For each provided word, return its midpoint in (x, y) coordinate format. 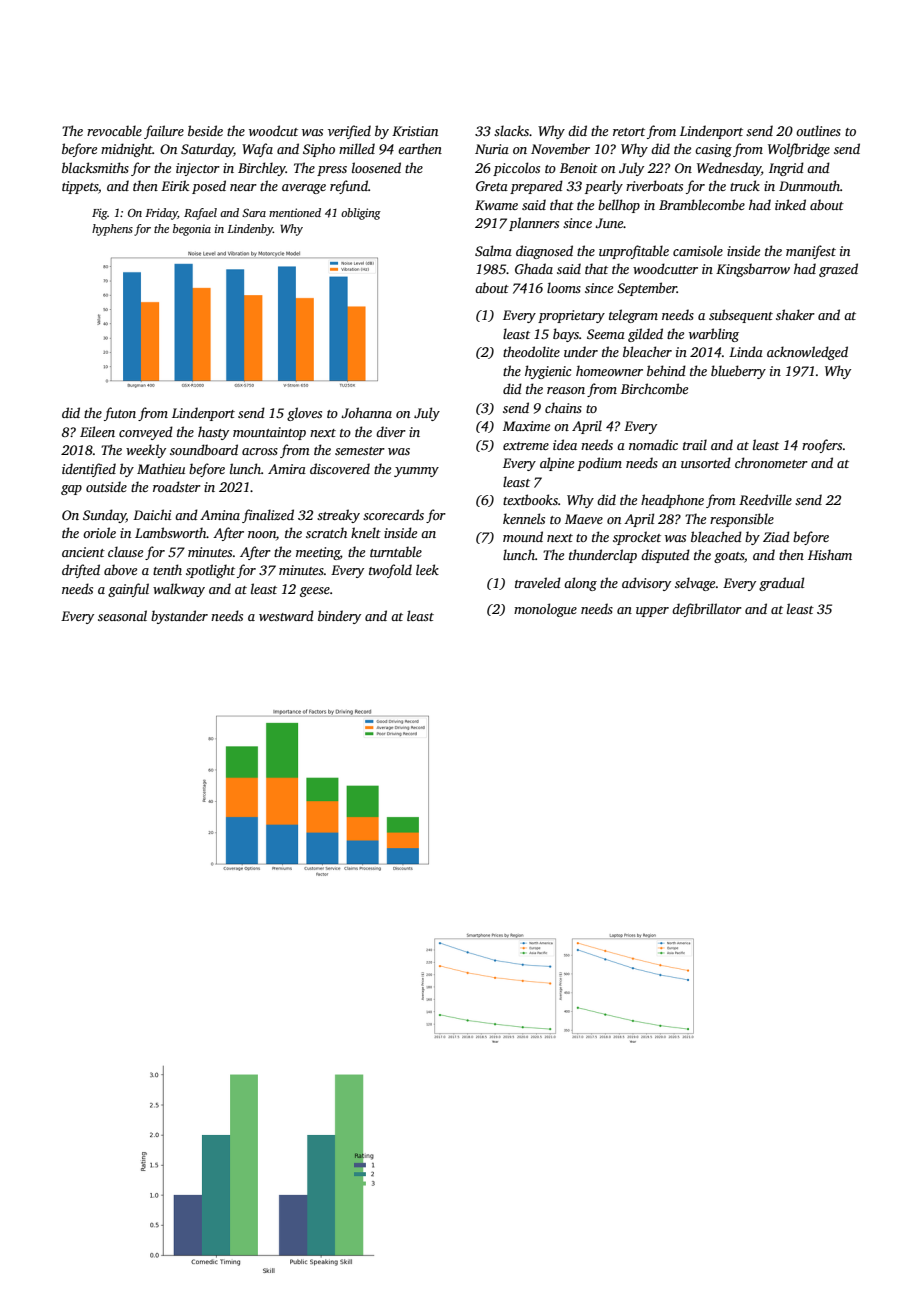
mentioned (295, 212)
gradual (781, 584)
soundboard (204, 449)
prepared (536, 187)
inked (790, 204)
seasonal (122, 615)
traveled (538, 582)
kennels (524, 518)
